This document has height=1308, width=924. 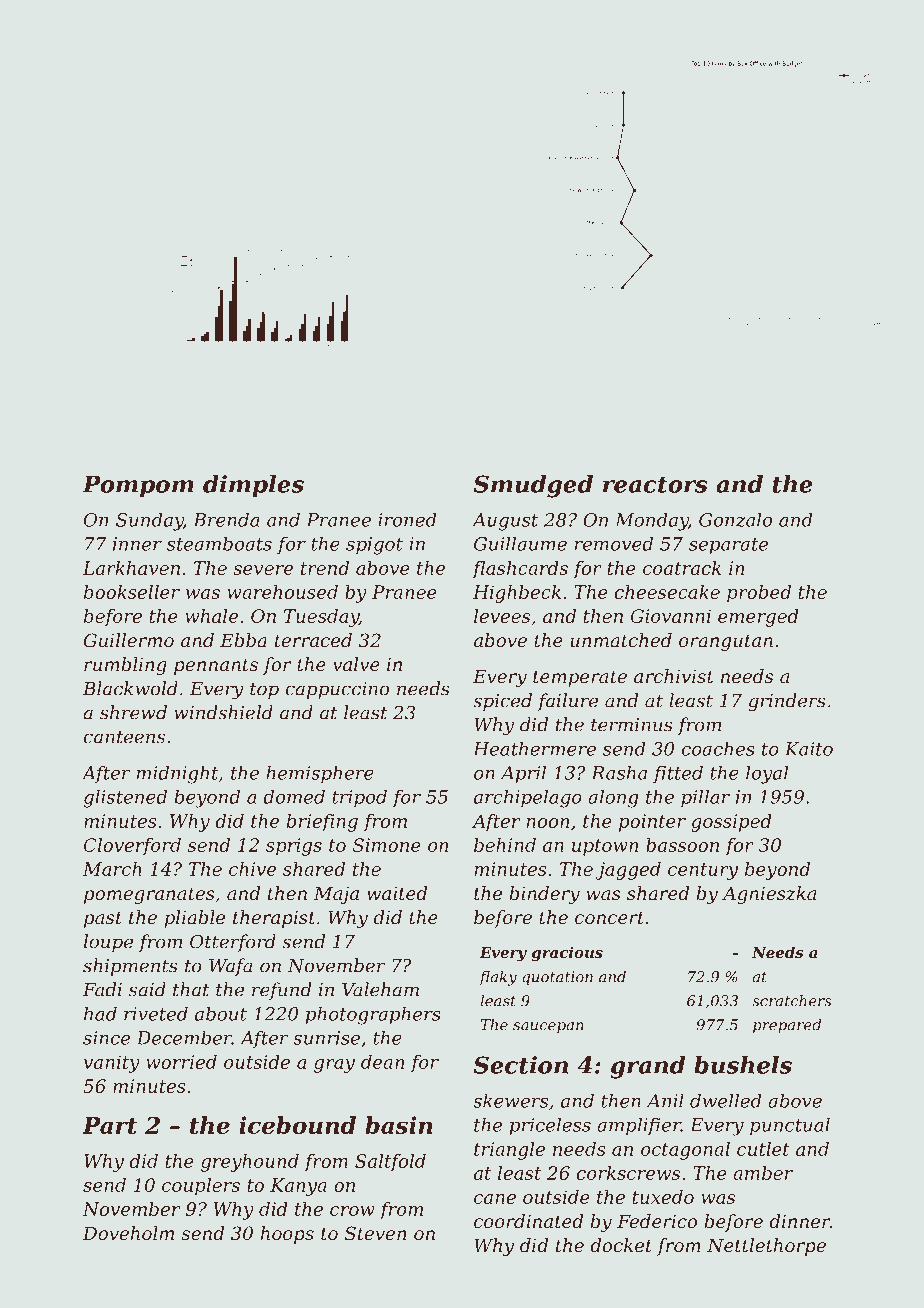 What do you see at coordinates (520, 570) in the document?
I see `flashcards` at bounding box center [520, 570].
